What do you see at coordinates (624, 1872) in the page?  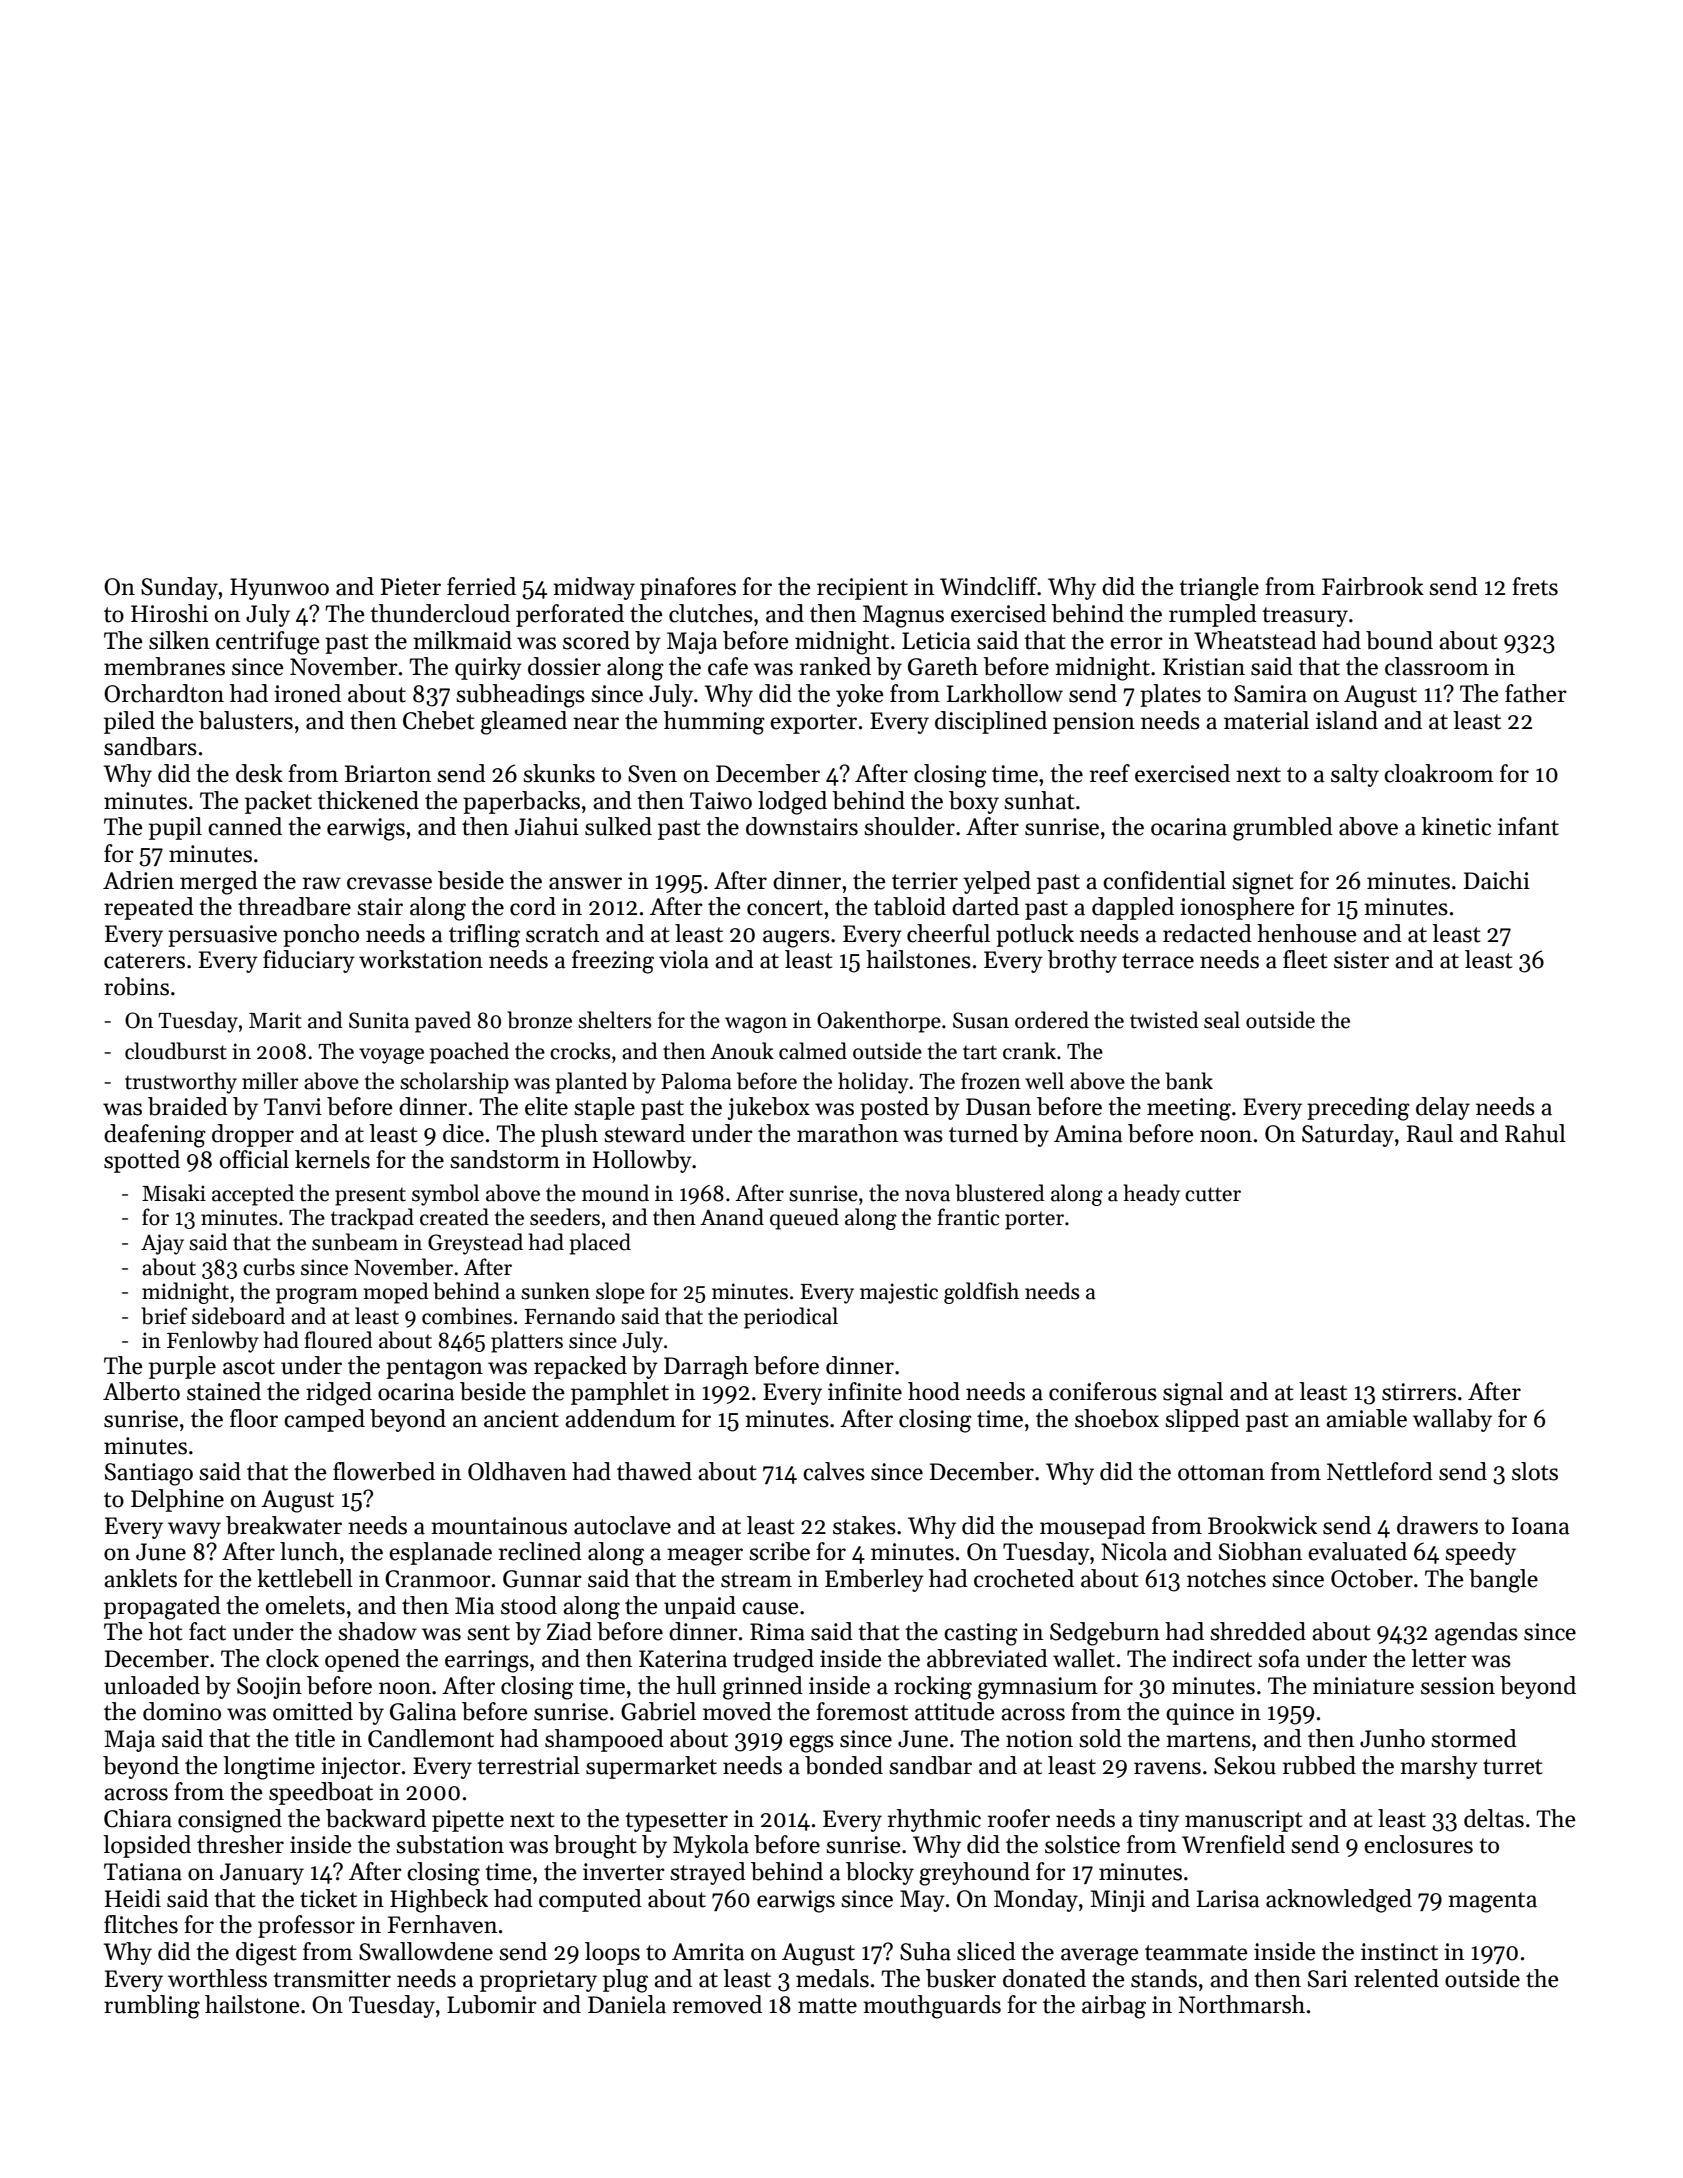 I see `inverter` at bounding box center [624, 1872].
